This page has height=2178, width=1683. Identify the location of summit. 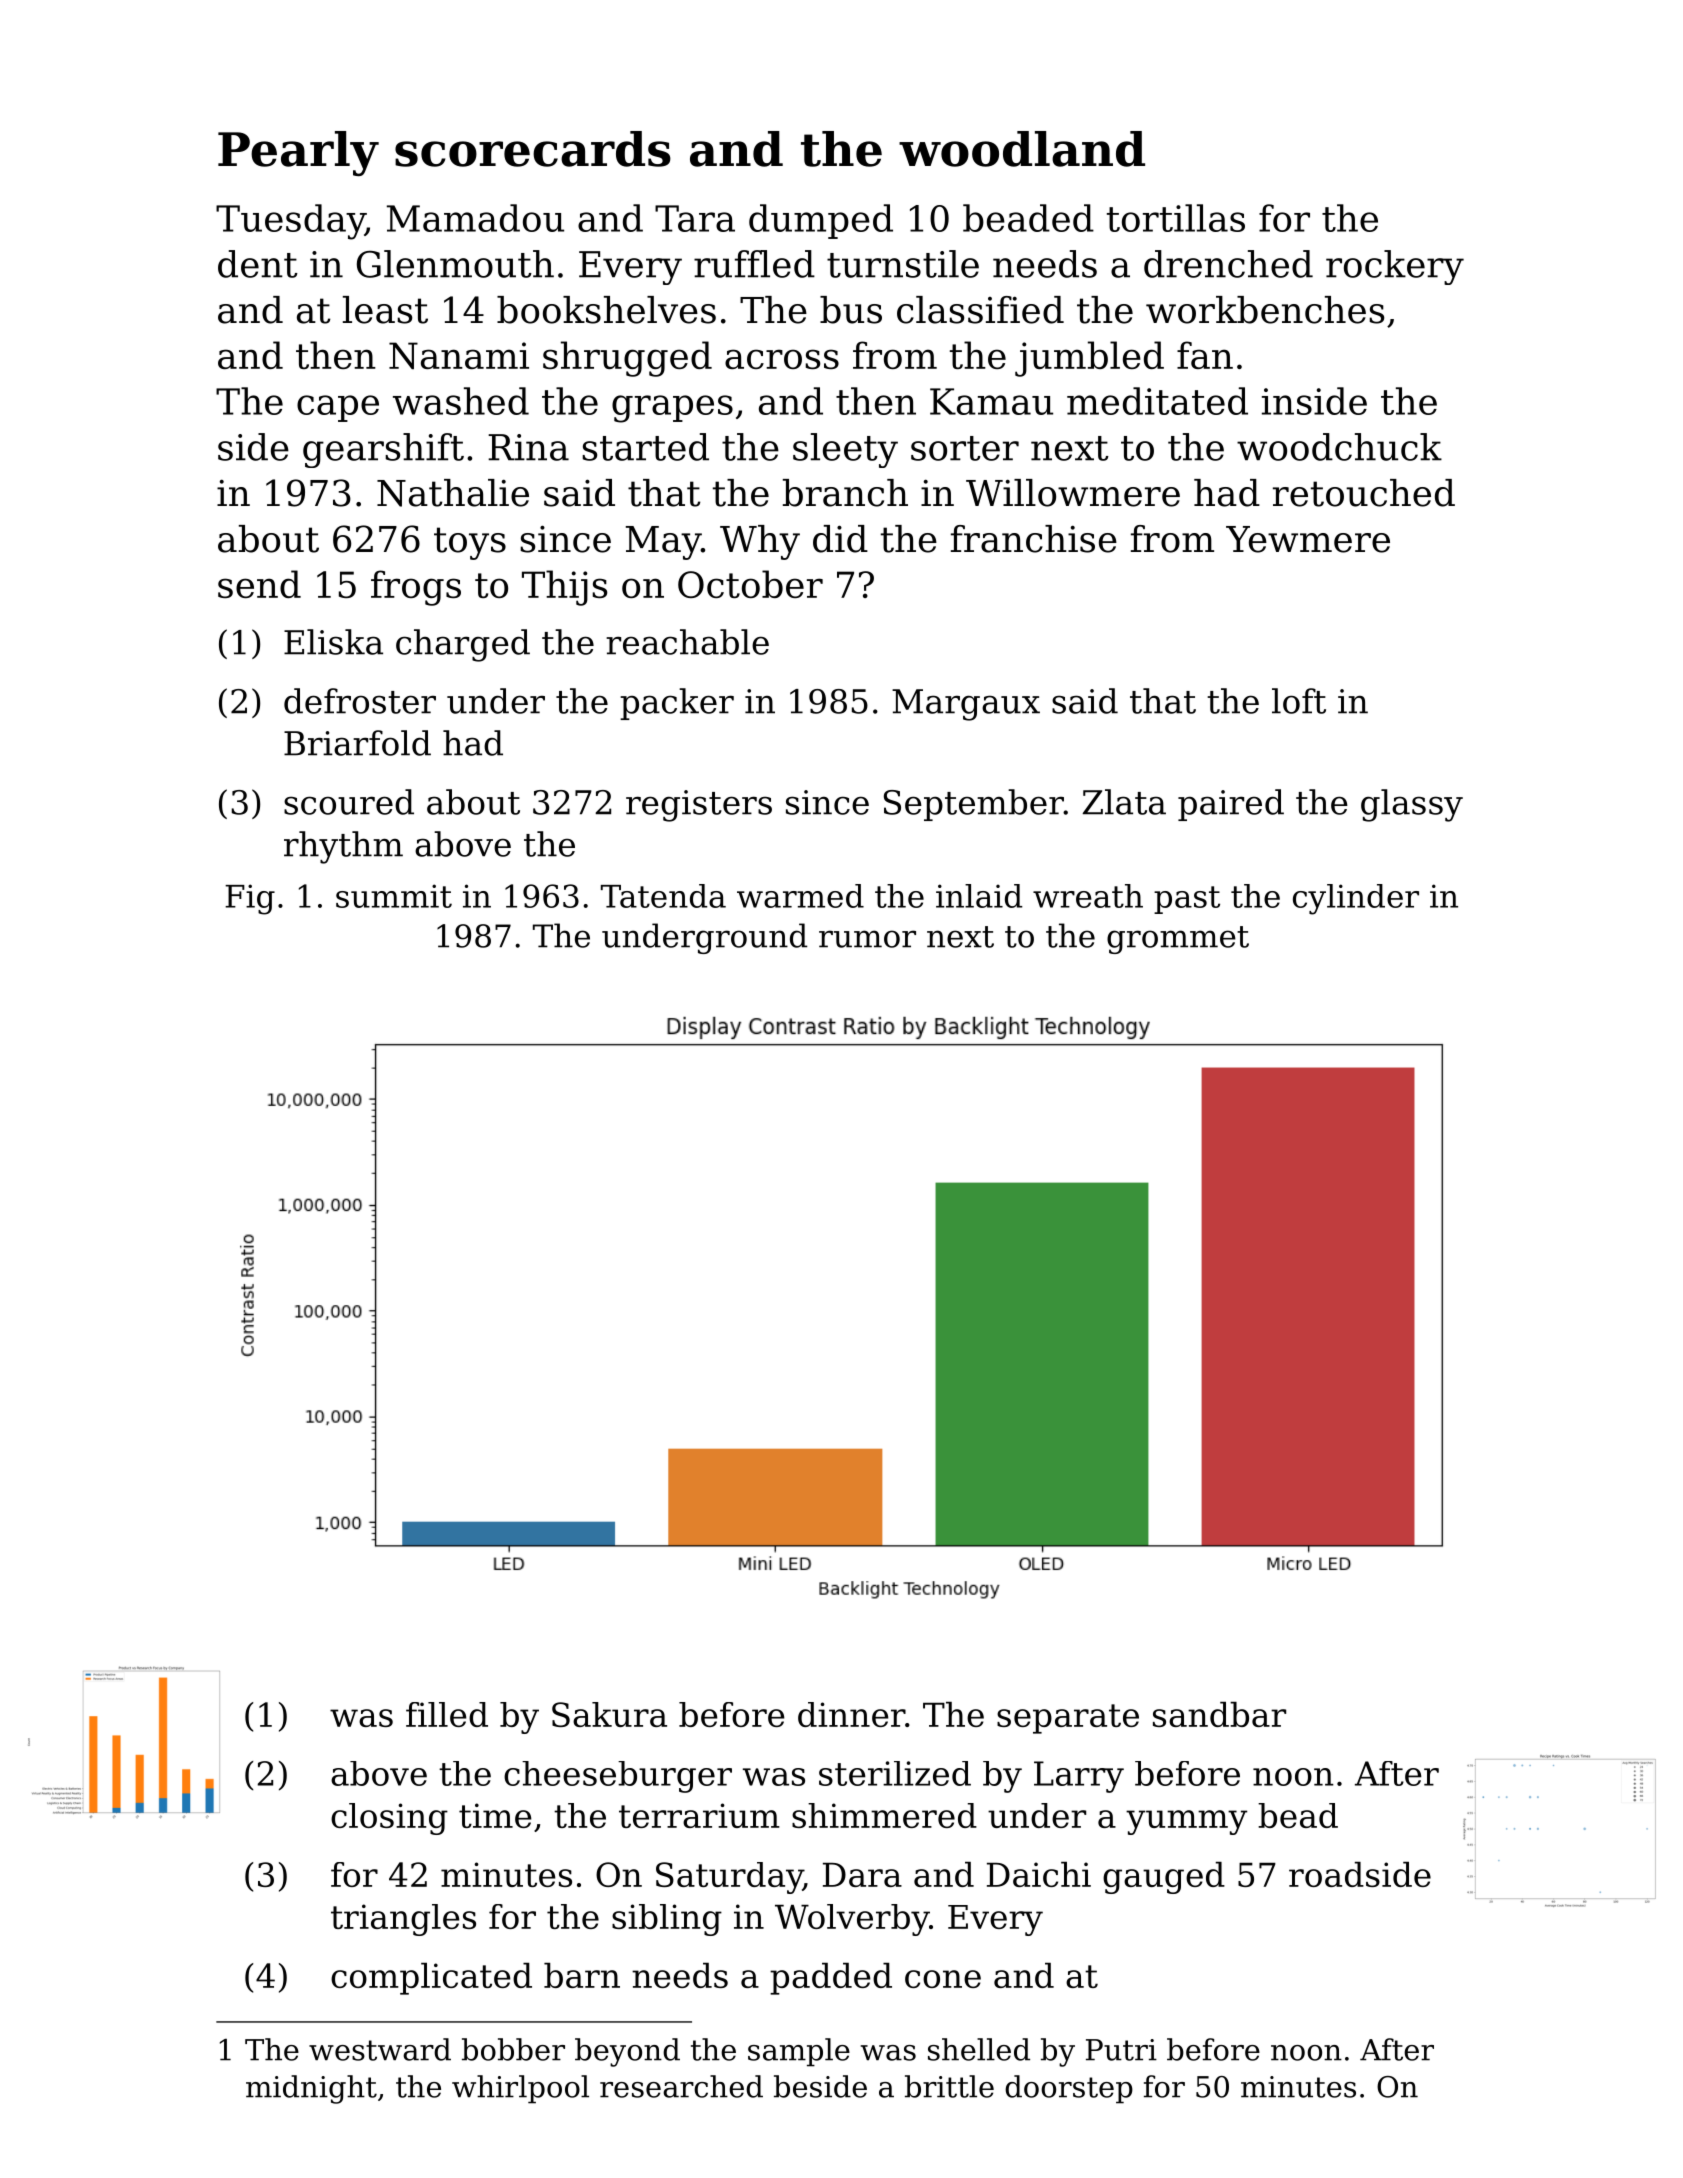
(394, 896).
